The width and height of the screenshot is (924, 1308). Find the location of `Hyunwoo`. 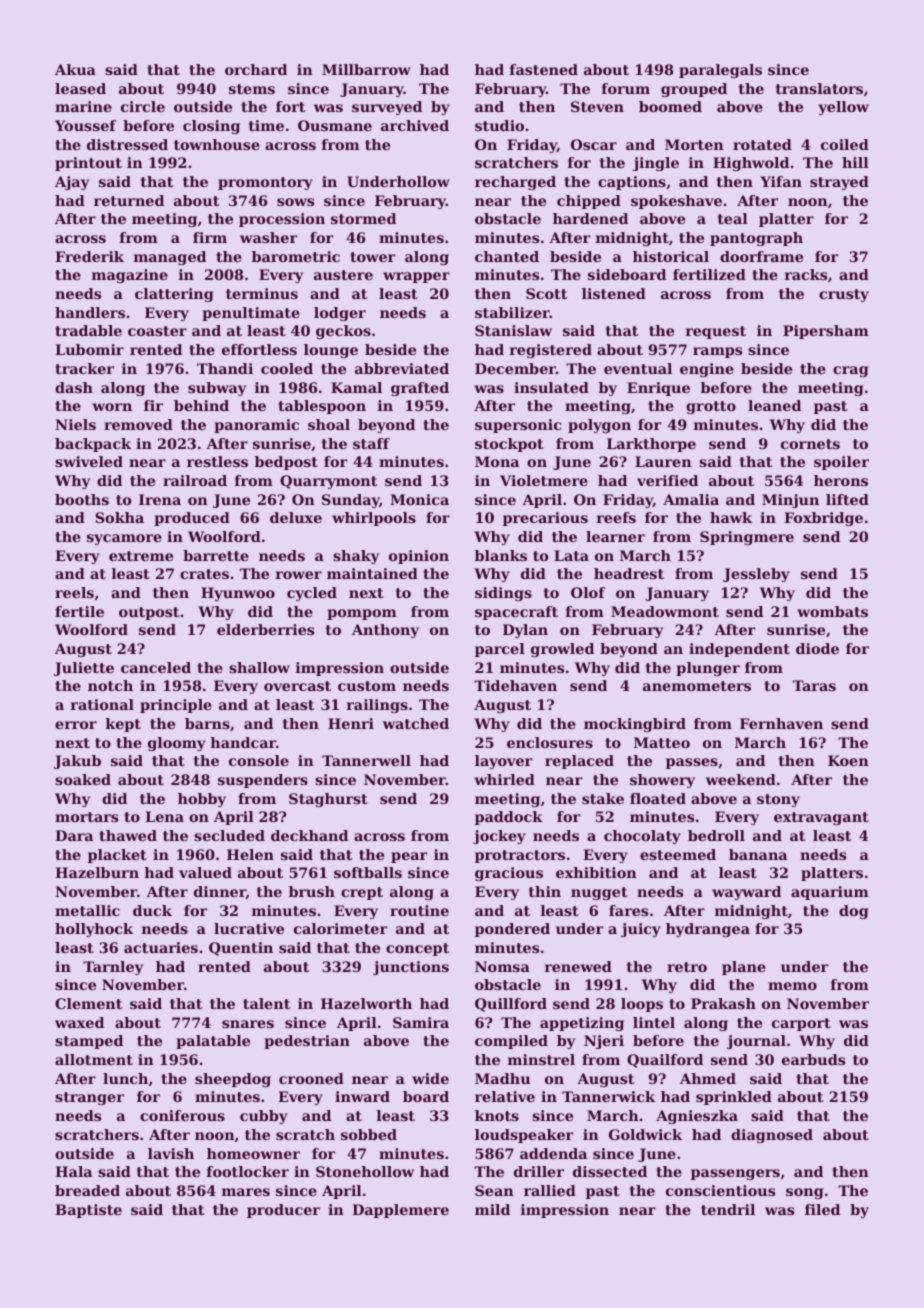

Hyunwoo is located at coordinates (238, 594).
